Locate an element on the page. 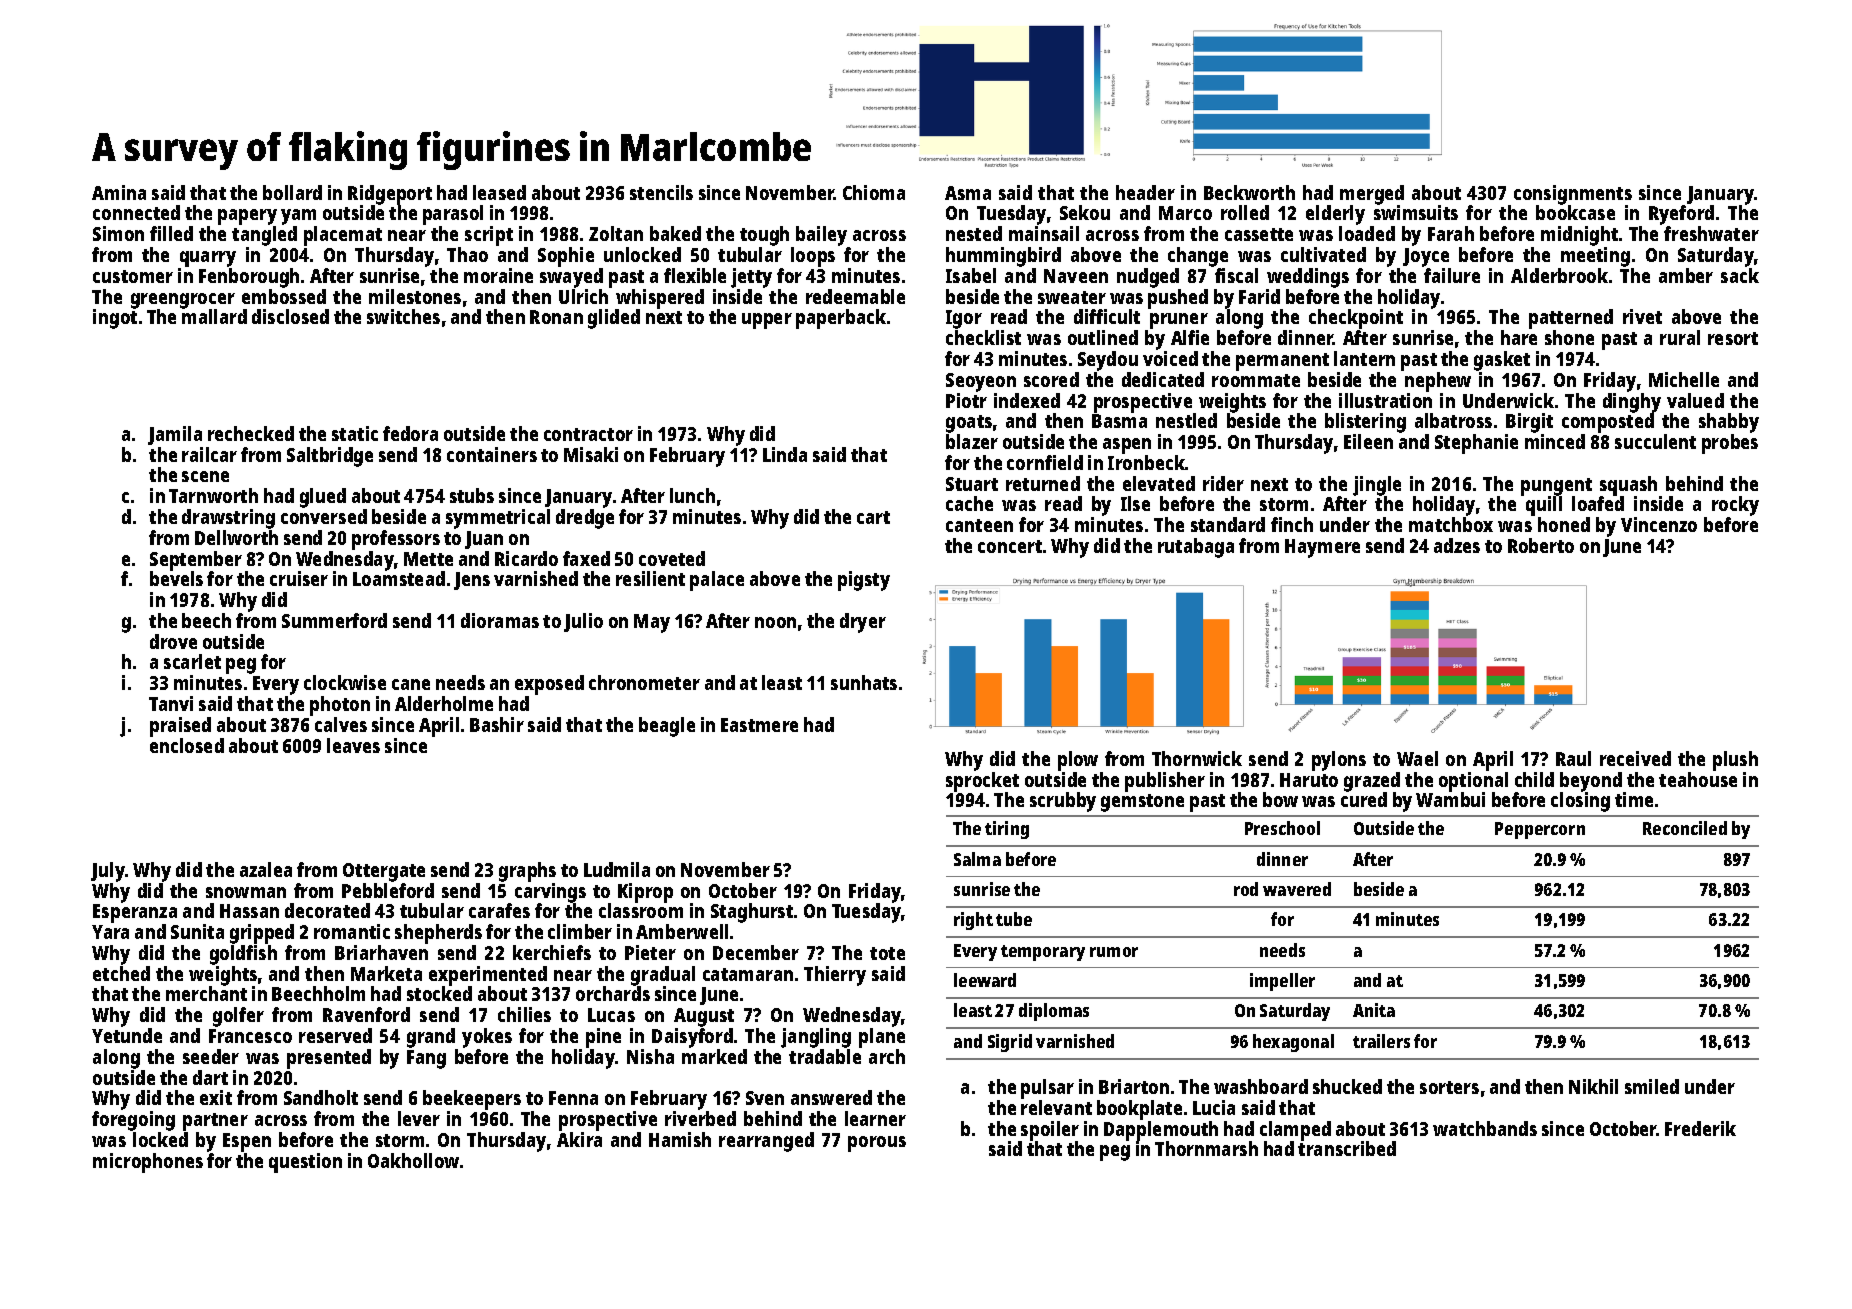  sunhats is located at coordinates (864, 682).
